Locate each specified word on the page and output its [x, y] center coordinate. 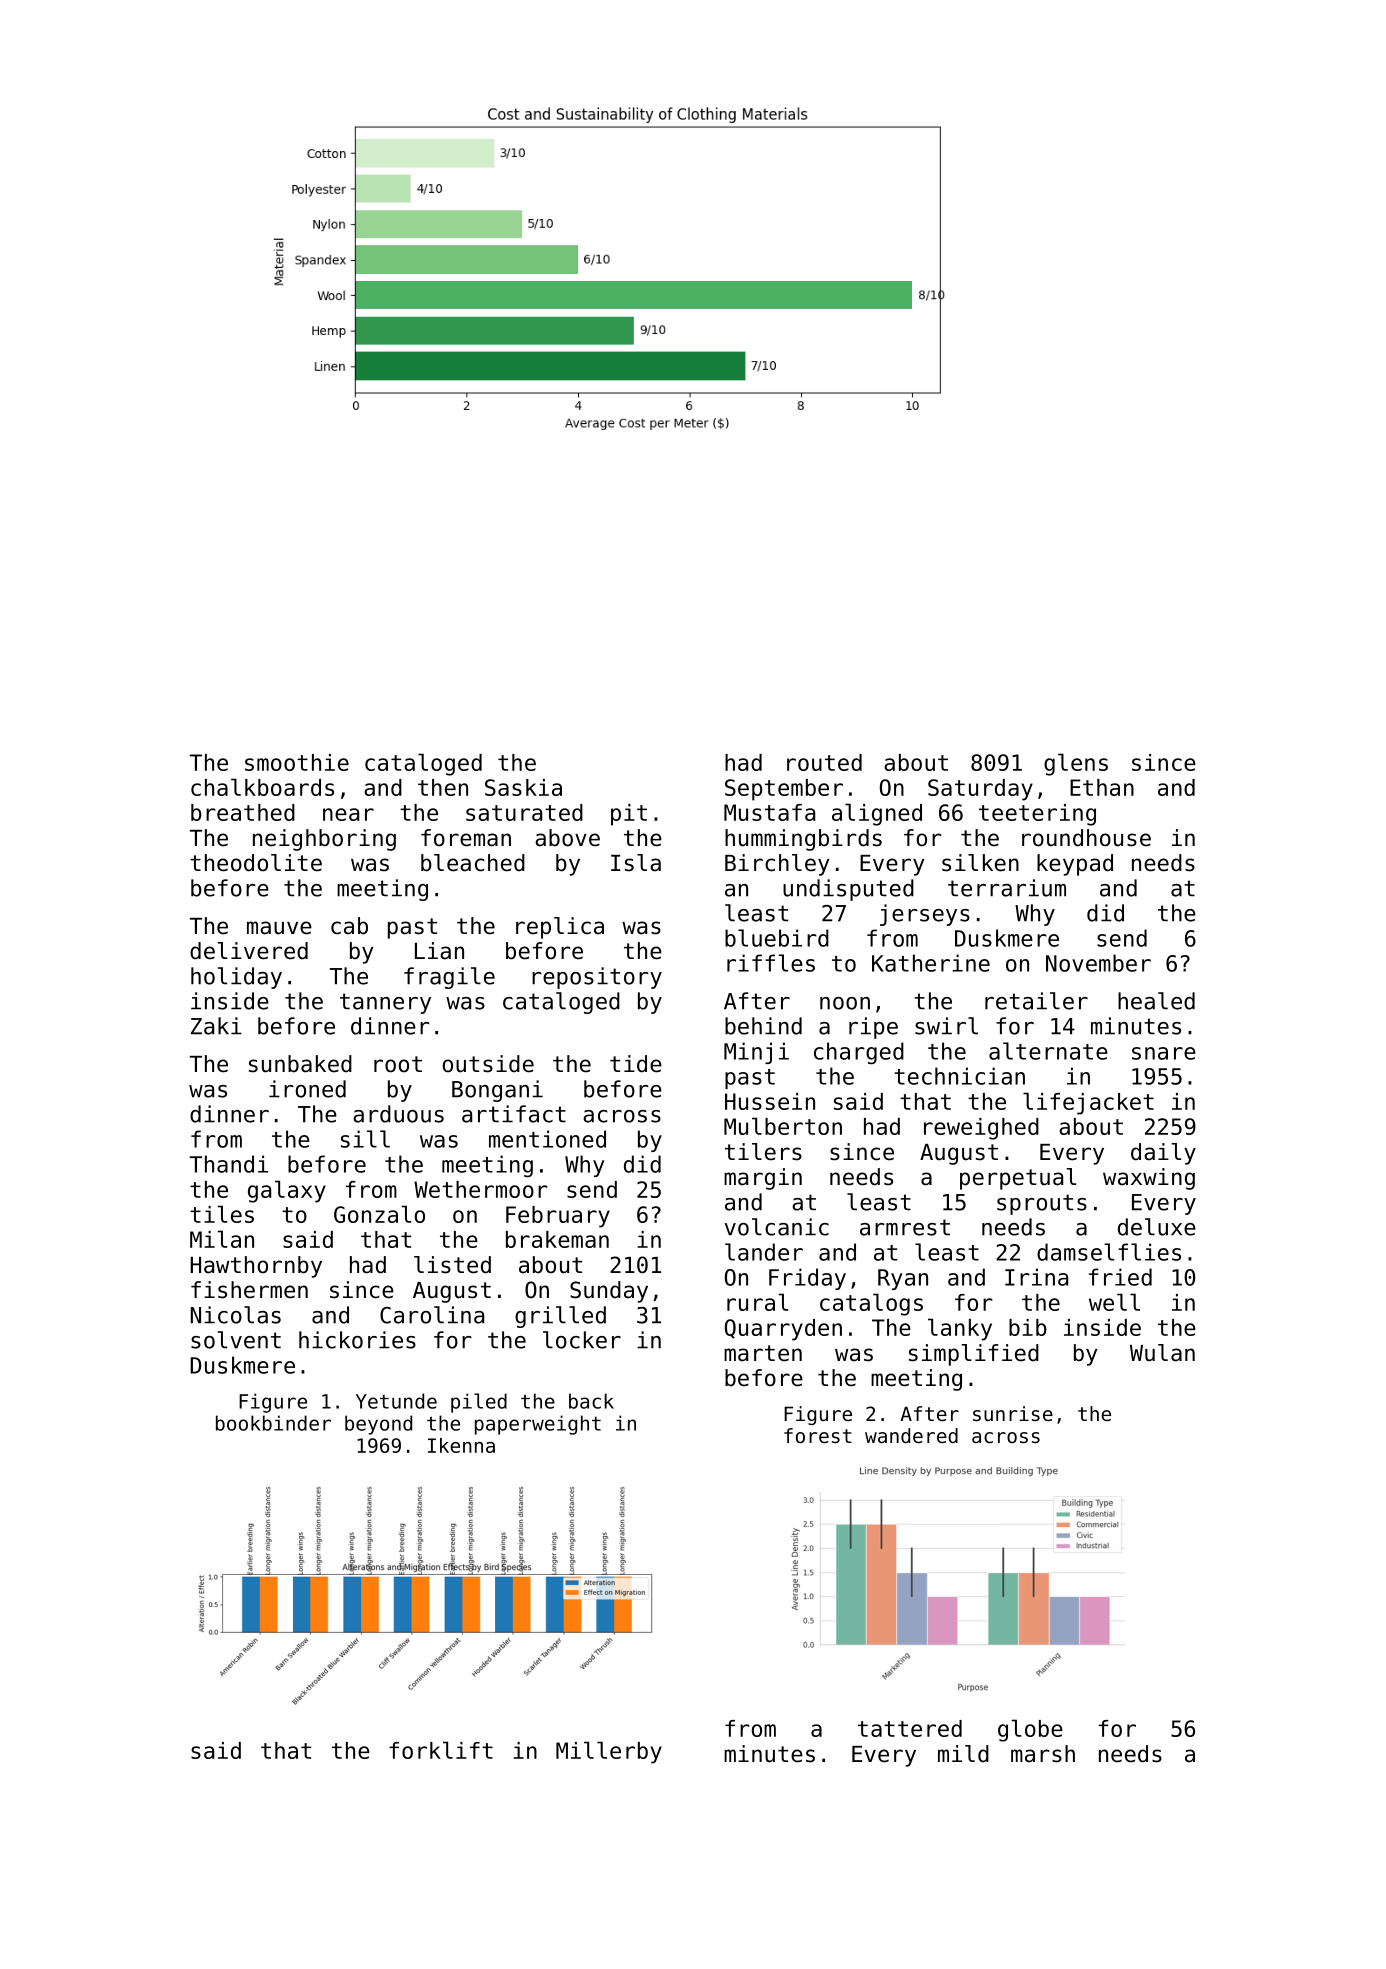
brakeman [557, 1239]
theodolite [256, 863]
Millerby [609, 1752]
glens [1076, 764]
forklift [441, 1750]
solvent [236, 1340]
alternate [1048, 1051]
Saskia [523, 787]
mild [963, 1754]
